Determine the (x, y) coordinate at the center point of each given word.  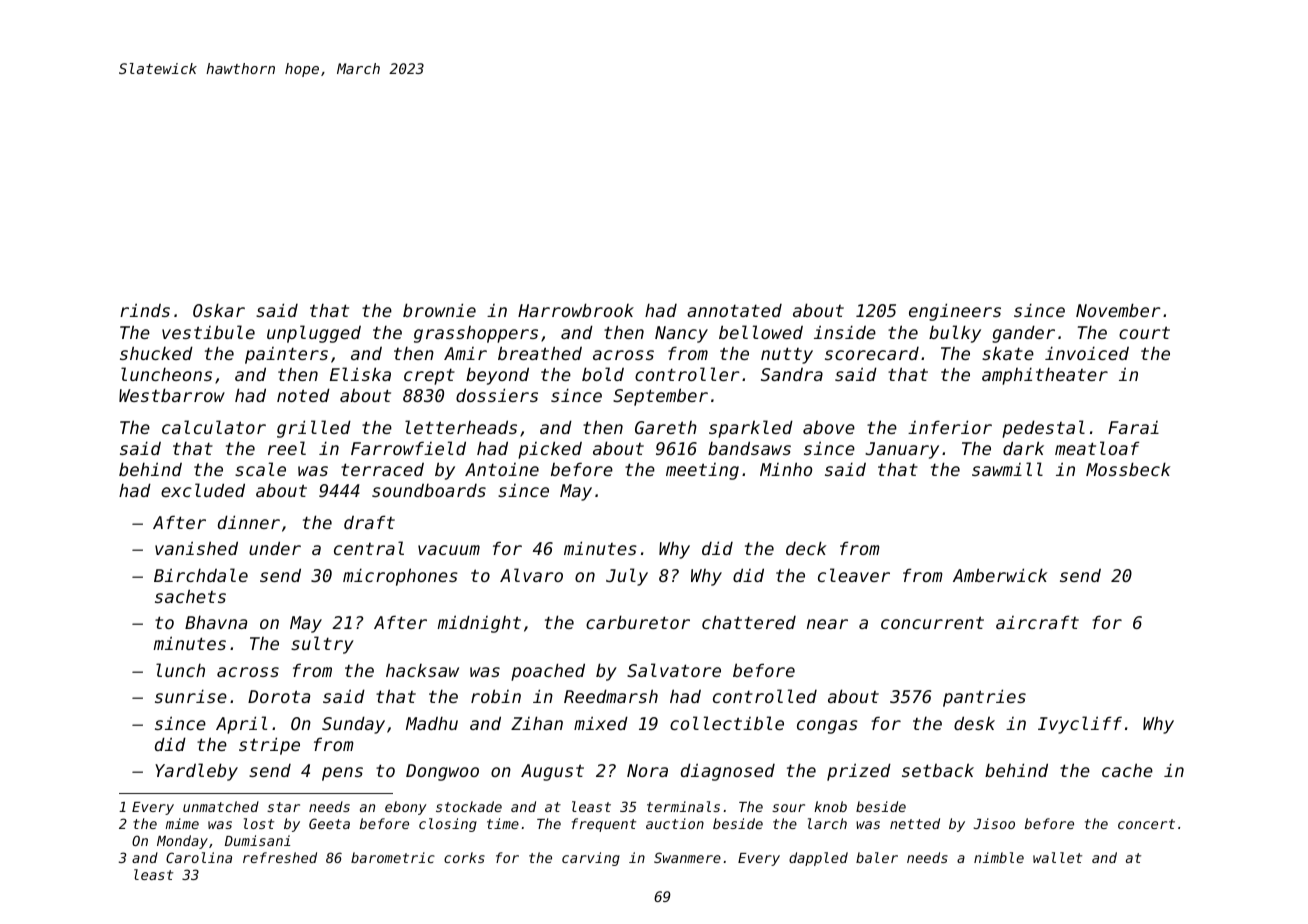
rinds (145, 310)
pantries (984, 698)
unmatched (221, 806)
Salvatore (674, 670)
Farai (1133, 427)
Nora (647, 770)
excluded (203, 490)
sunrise (191, 696)
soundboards (429, 490)
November (1118, 310)
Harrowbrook (576, 310)
